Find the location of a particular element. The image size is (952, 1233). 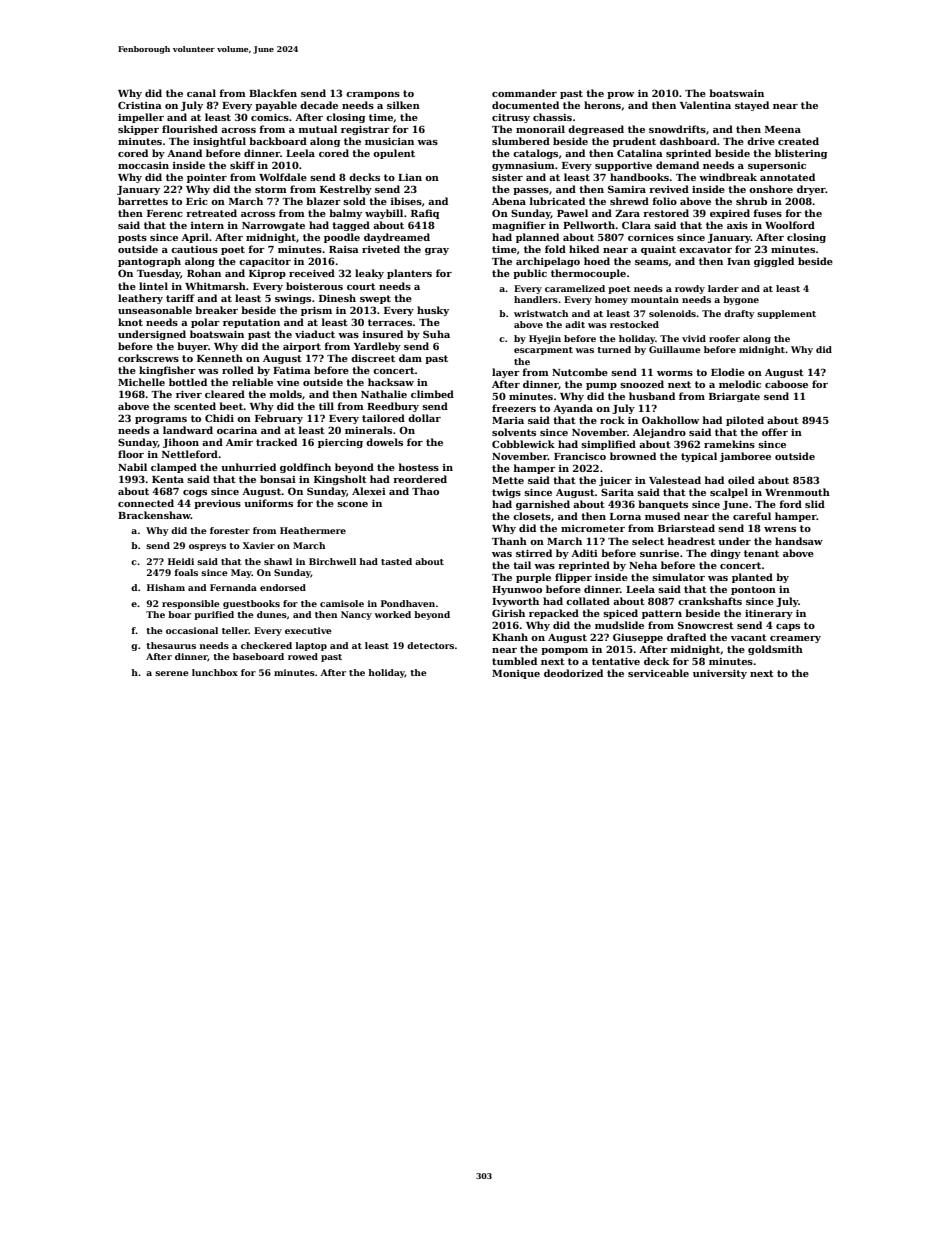

moccasin is located at coordinates (143, 165).
